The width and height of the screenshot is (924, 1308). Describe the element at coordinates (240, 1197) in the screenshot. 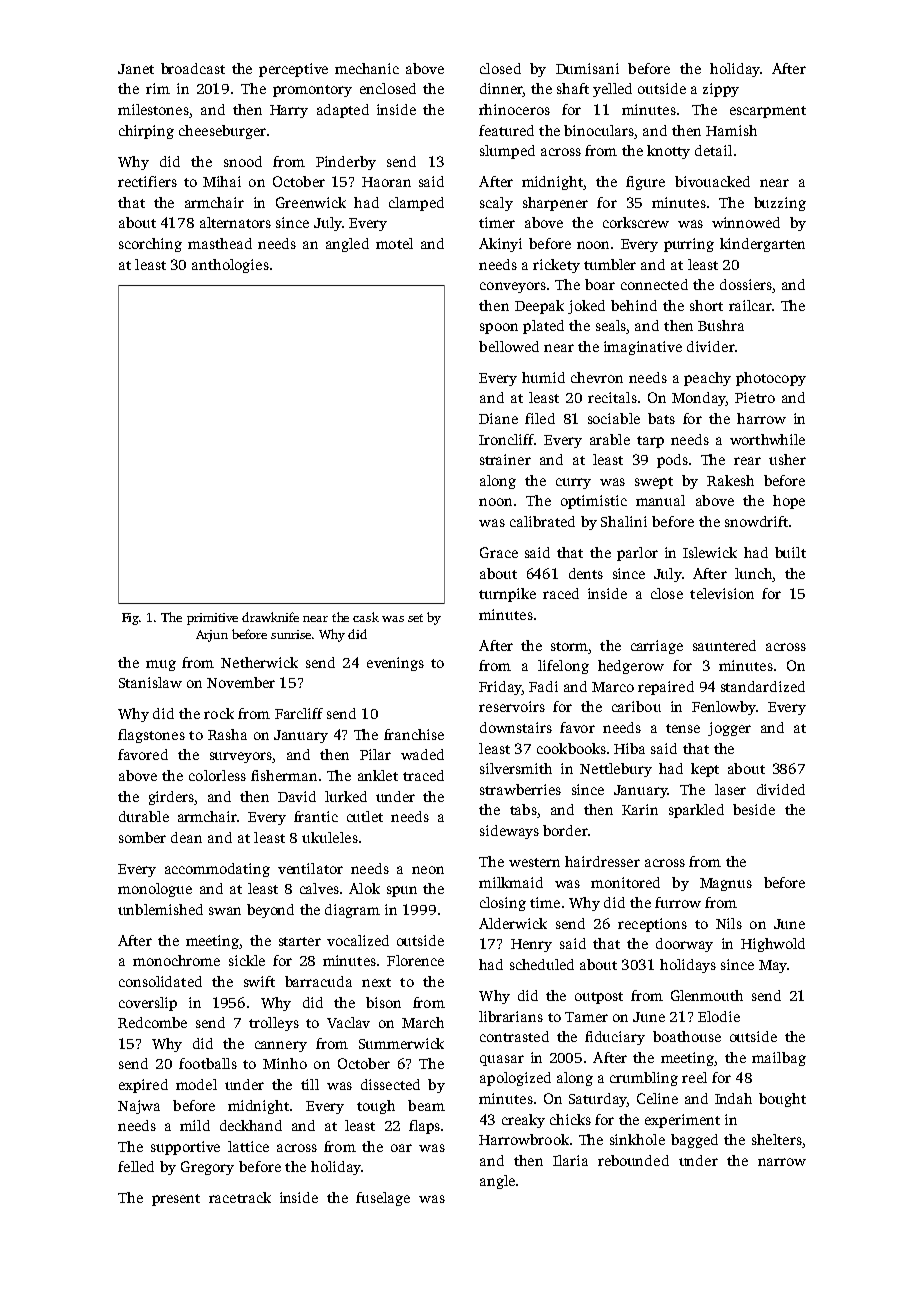

I see `racetrack` at that location.
